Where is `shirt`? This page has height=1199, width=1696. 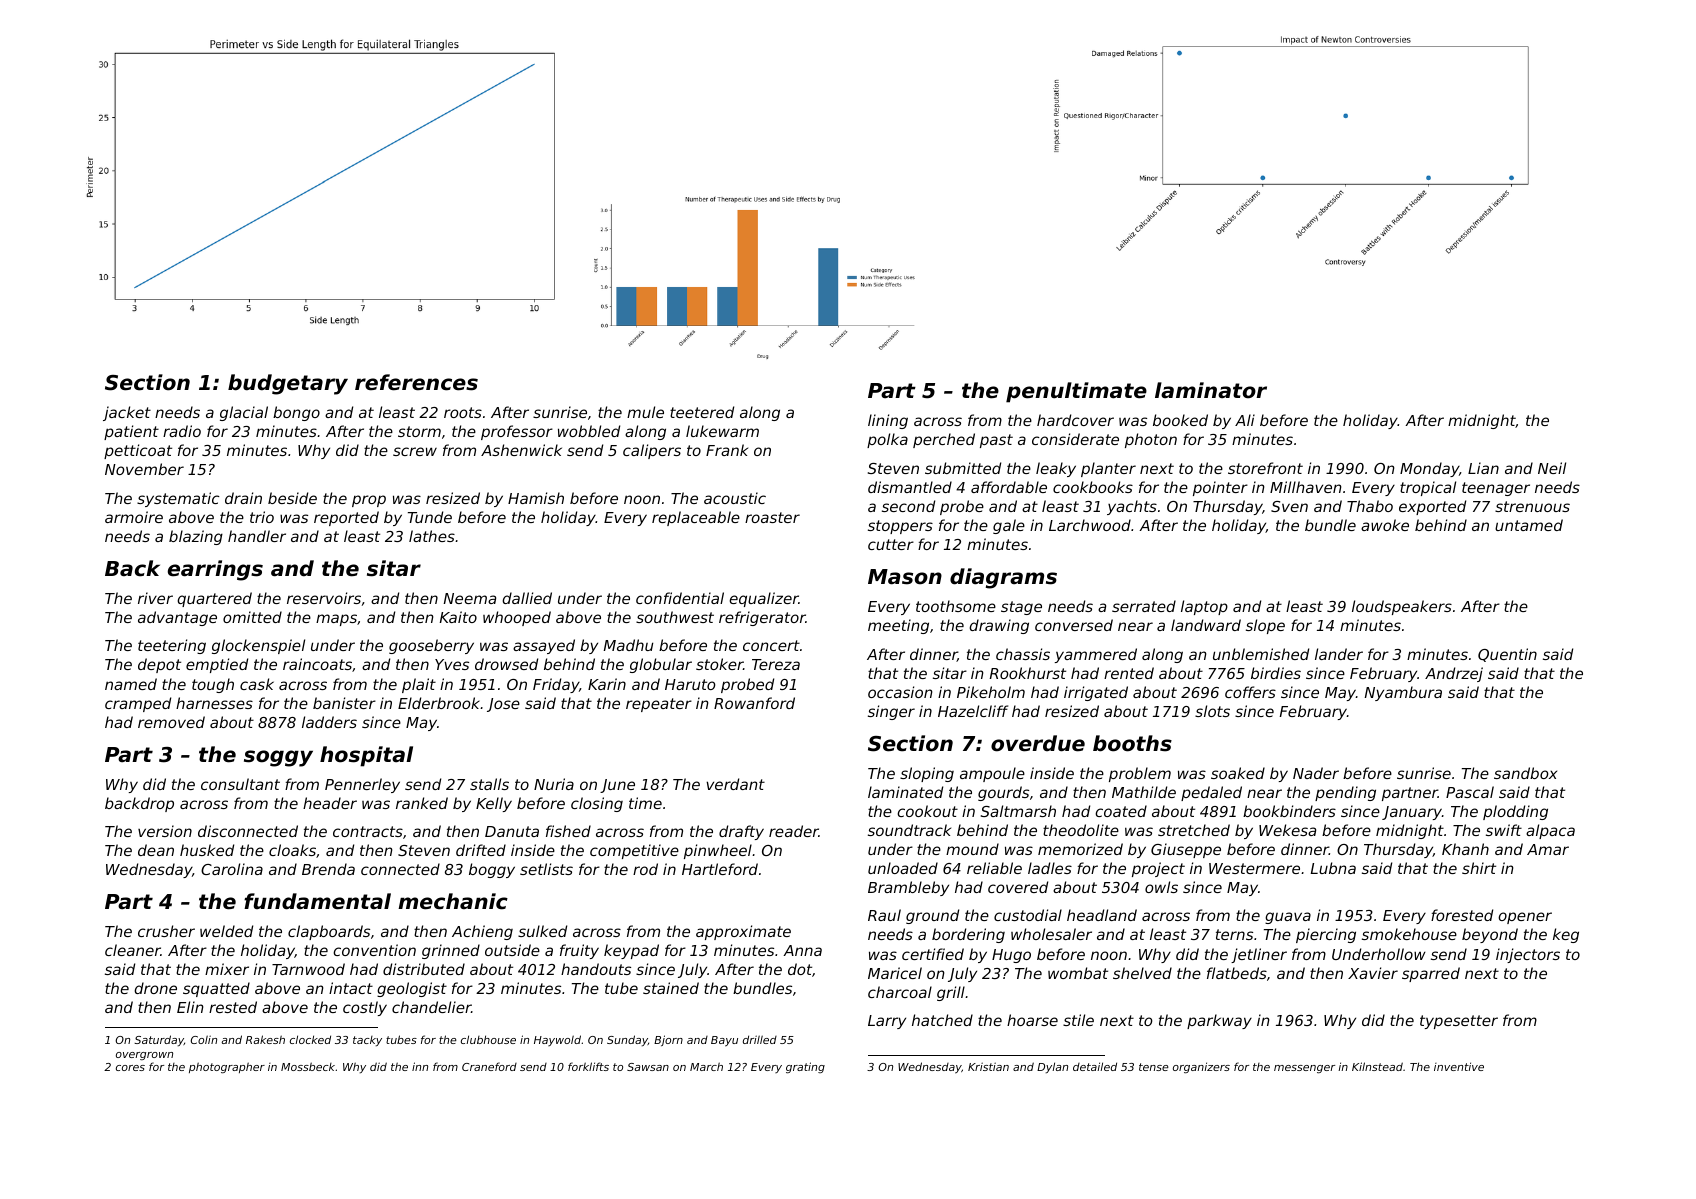 shirt is located at coordinates (1479, 868).
